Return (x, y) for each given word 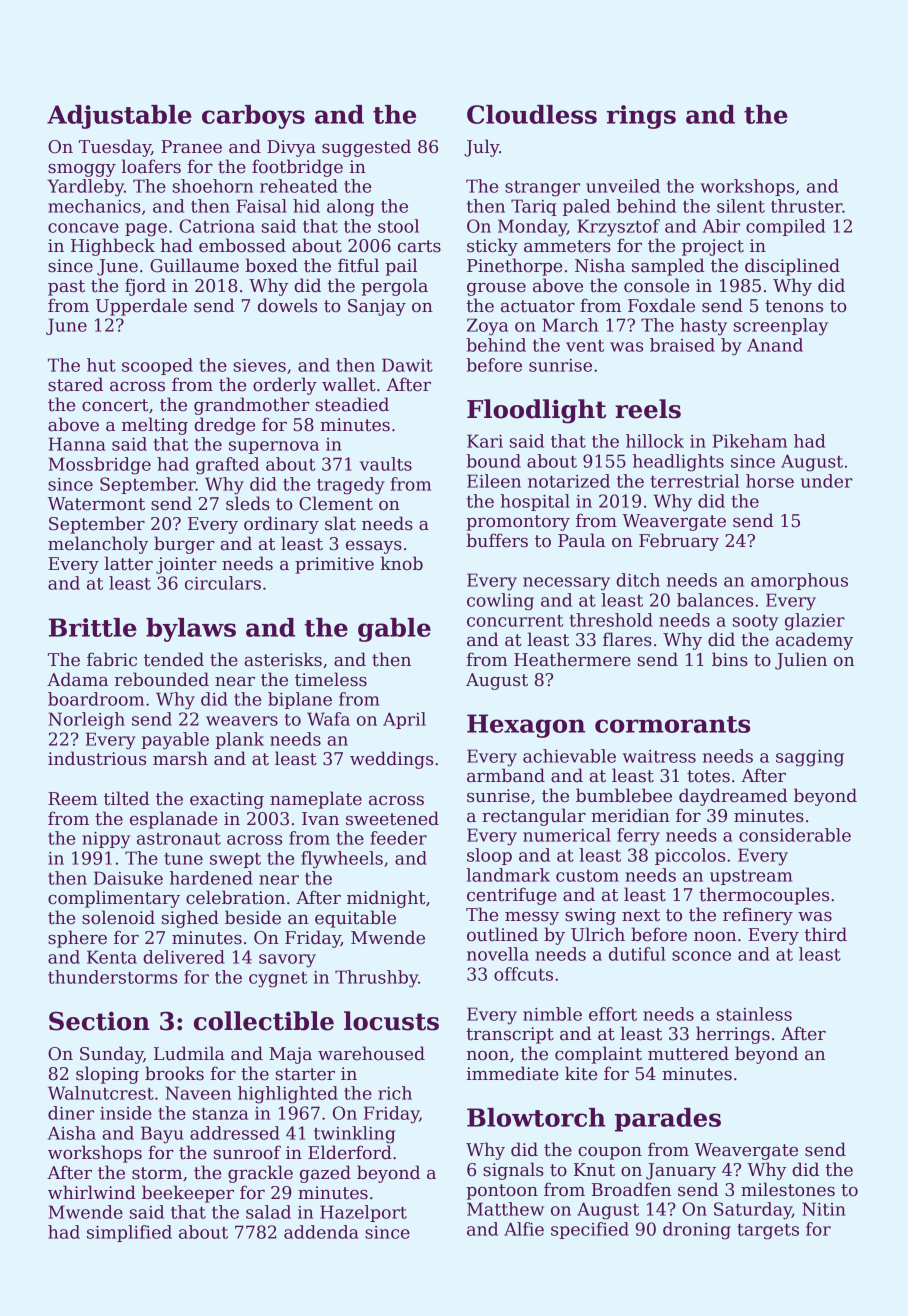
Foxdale (661, 305)
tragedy (351, 486)
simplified (129, 1233)
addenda (321, 1232)
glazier (815, 622)
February (679, 542)
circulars (223, 583)
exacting (227, 800)
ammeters (567, 246)
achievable (569, 756)
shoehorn (213, 186)
